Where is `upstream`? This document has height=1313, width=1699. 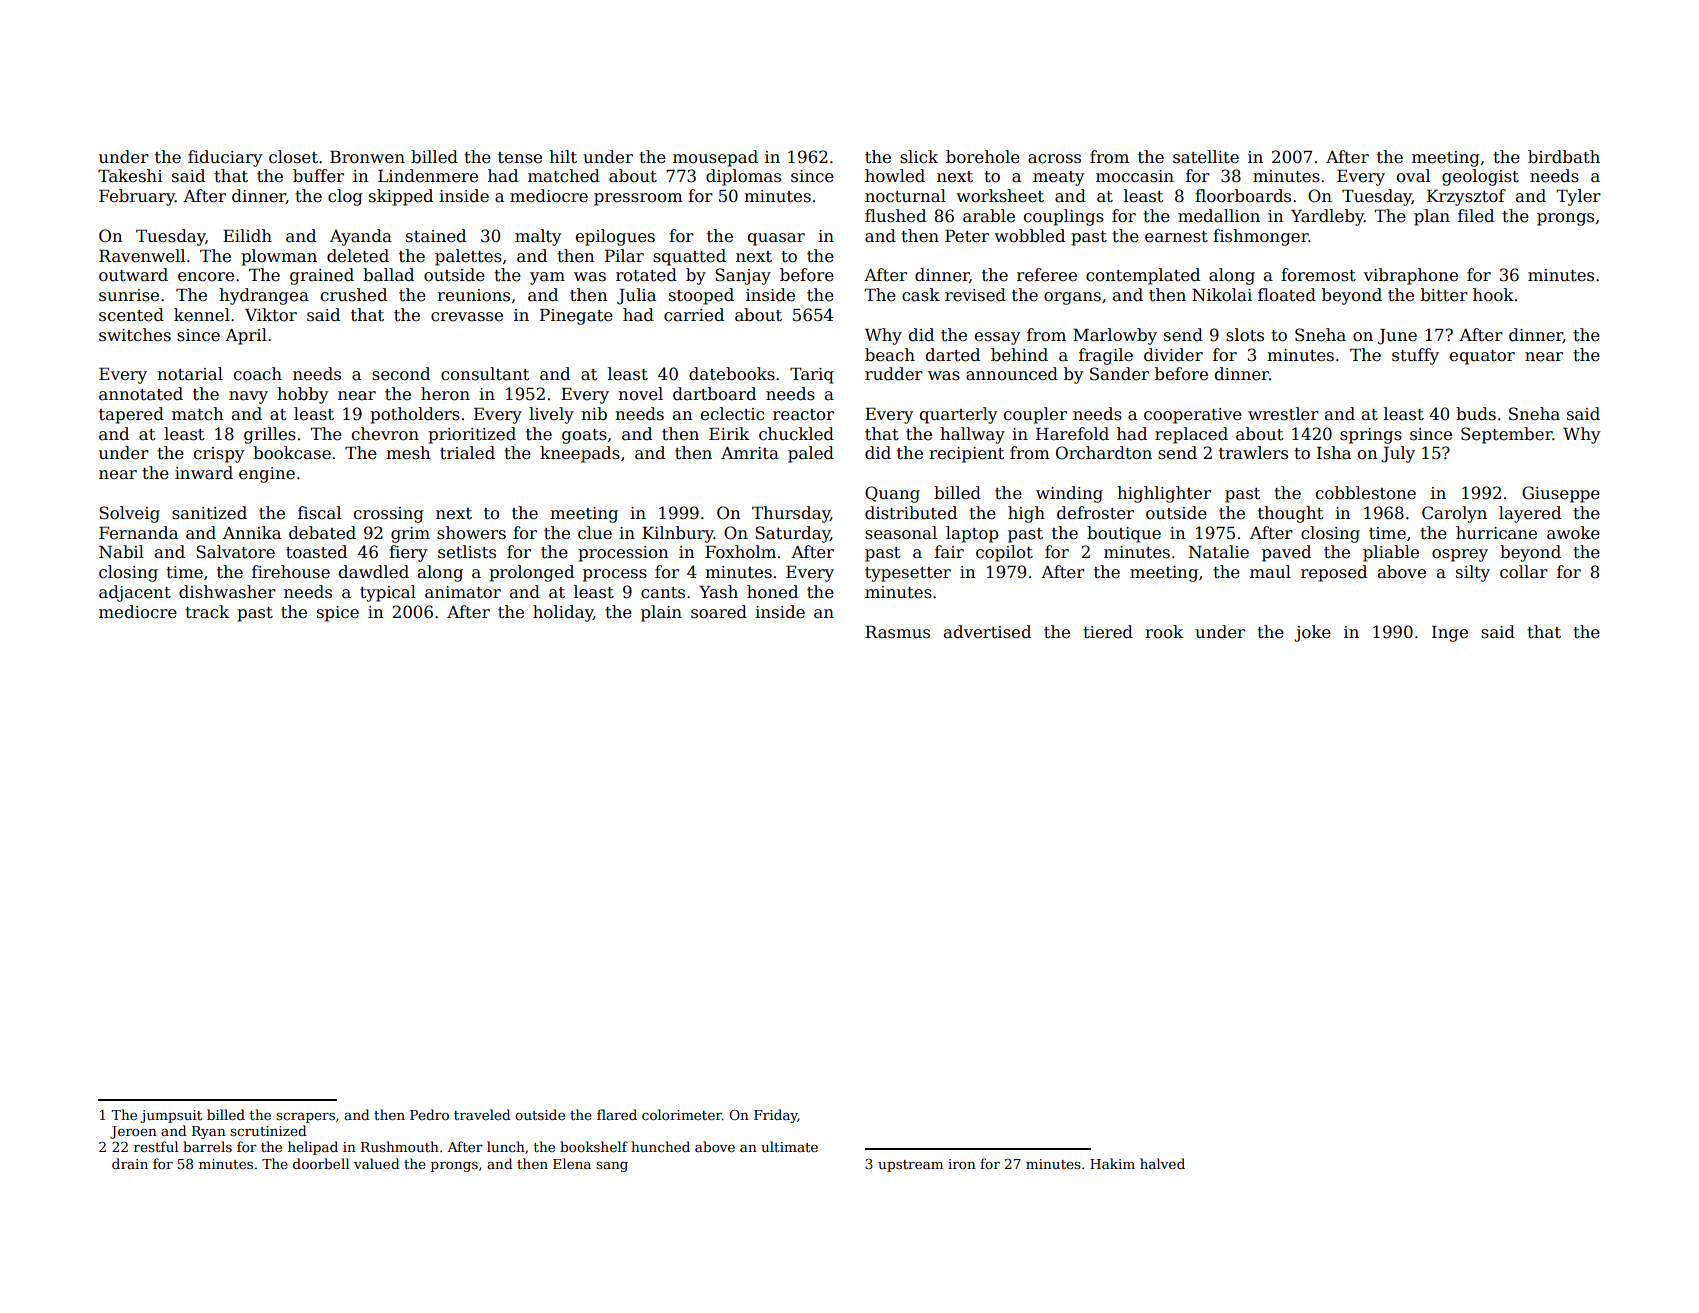 upstream is located at coordinates (910, 1166).
